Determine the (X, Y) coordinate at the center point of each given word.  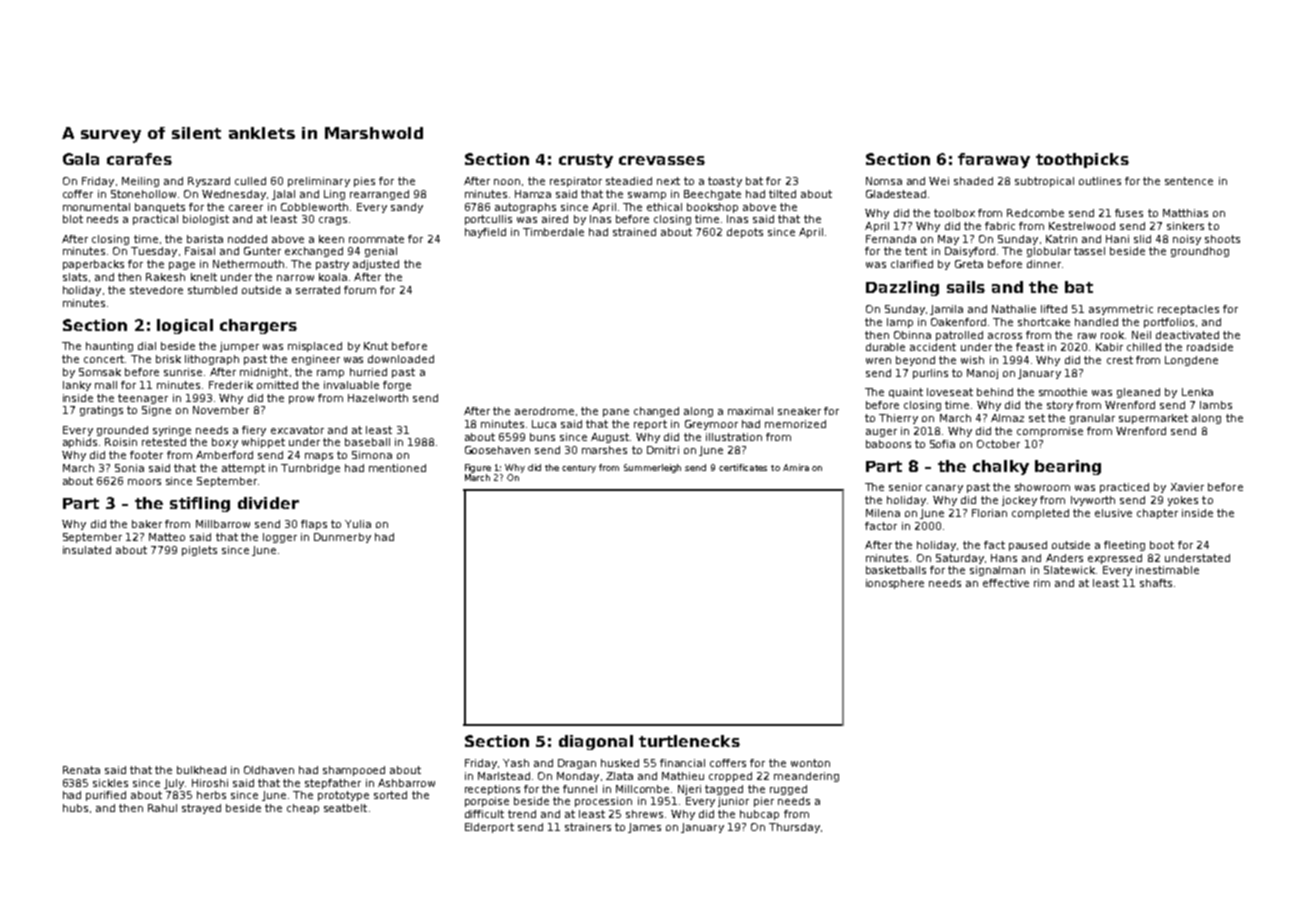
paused (1028, 546)
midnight (264, 373)
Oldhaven (269, 770)
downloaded (401, 359)
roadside (1210, 347)
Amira (796, 467)
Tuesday (154, 252)
